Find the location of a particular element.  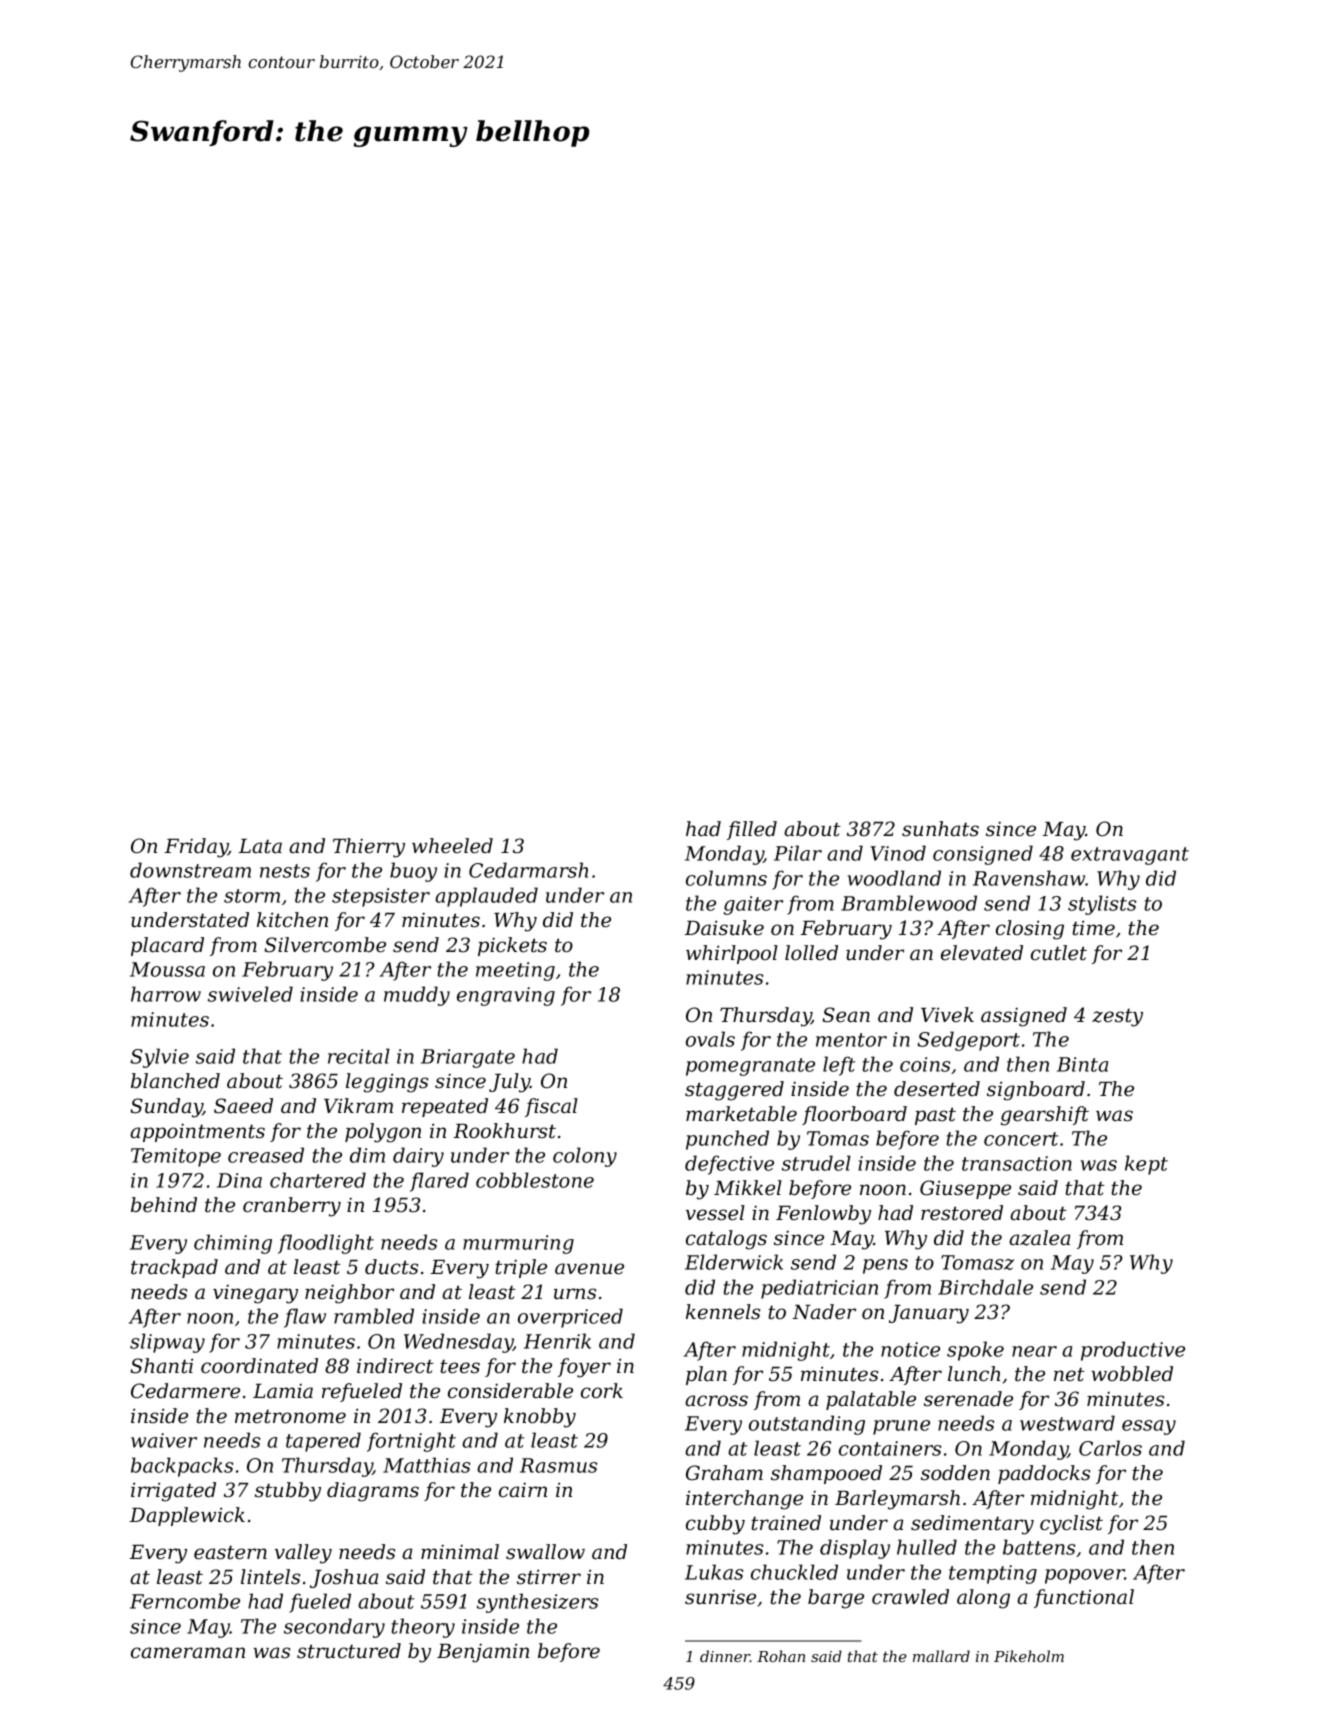

pickets is located at coordinates (512, 946).
